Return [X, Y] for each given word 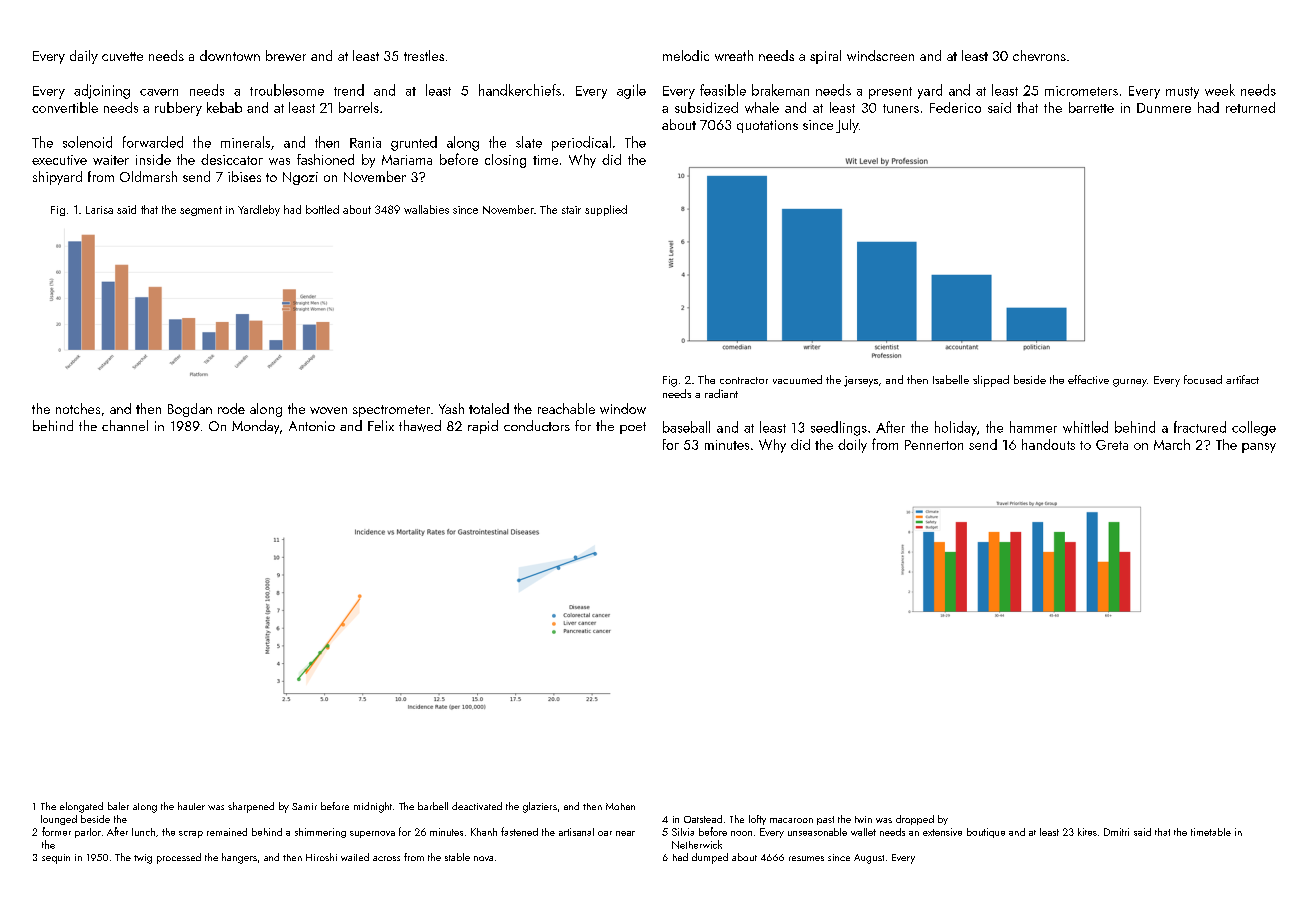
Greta [1112, 445]
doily [852, 446]
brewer [286, 55]
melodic [686, 55]
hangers [239, 858]
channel [125, 425]
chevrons [1039, 55]
